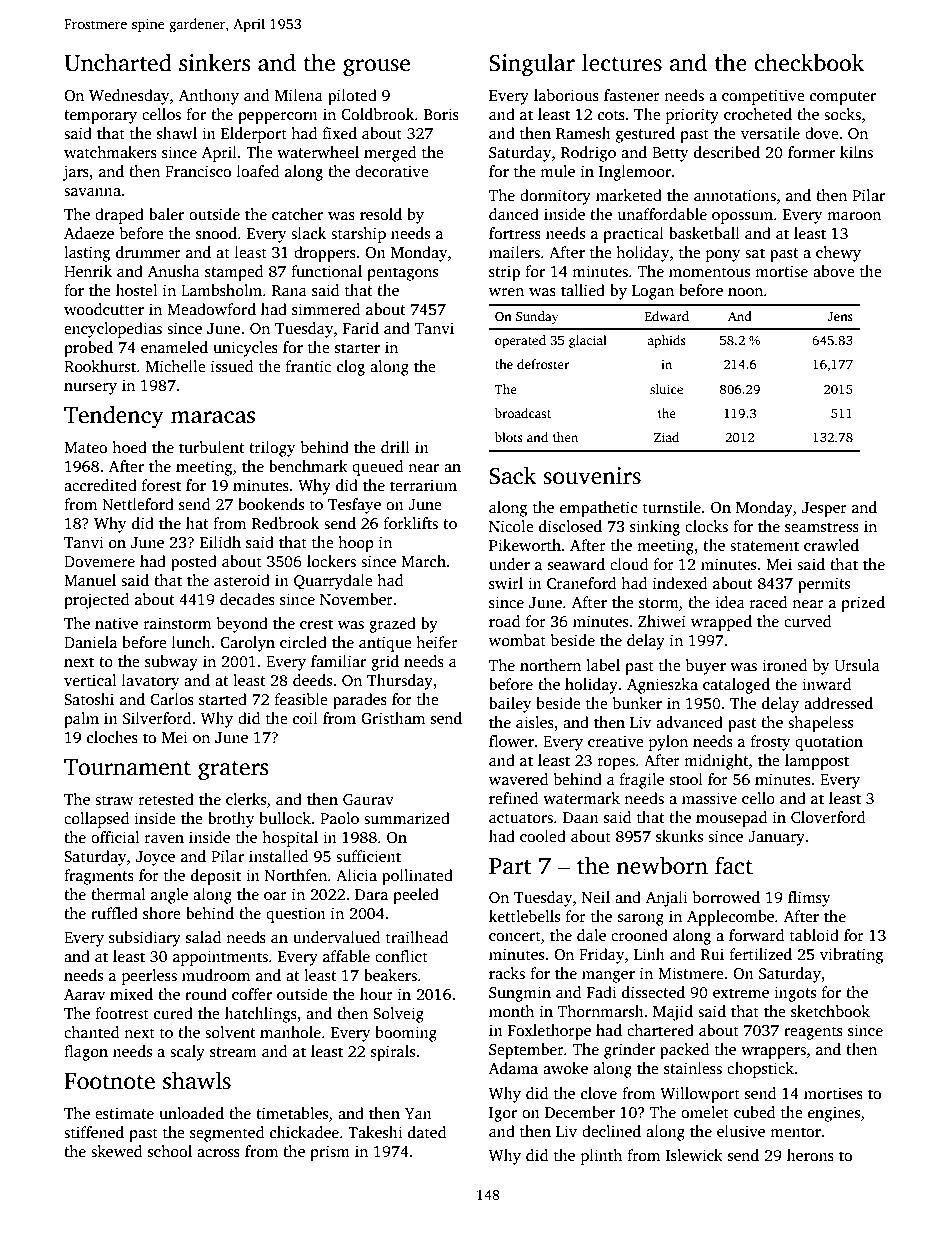  Describe the element at coordinates (512, 475) in the image. I see `Sack` at that location.
